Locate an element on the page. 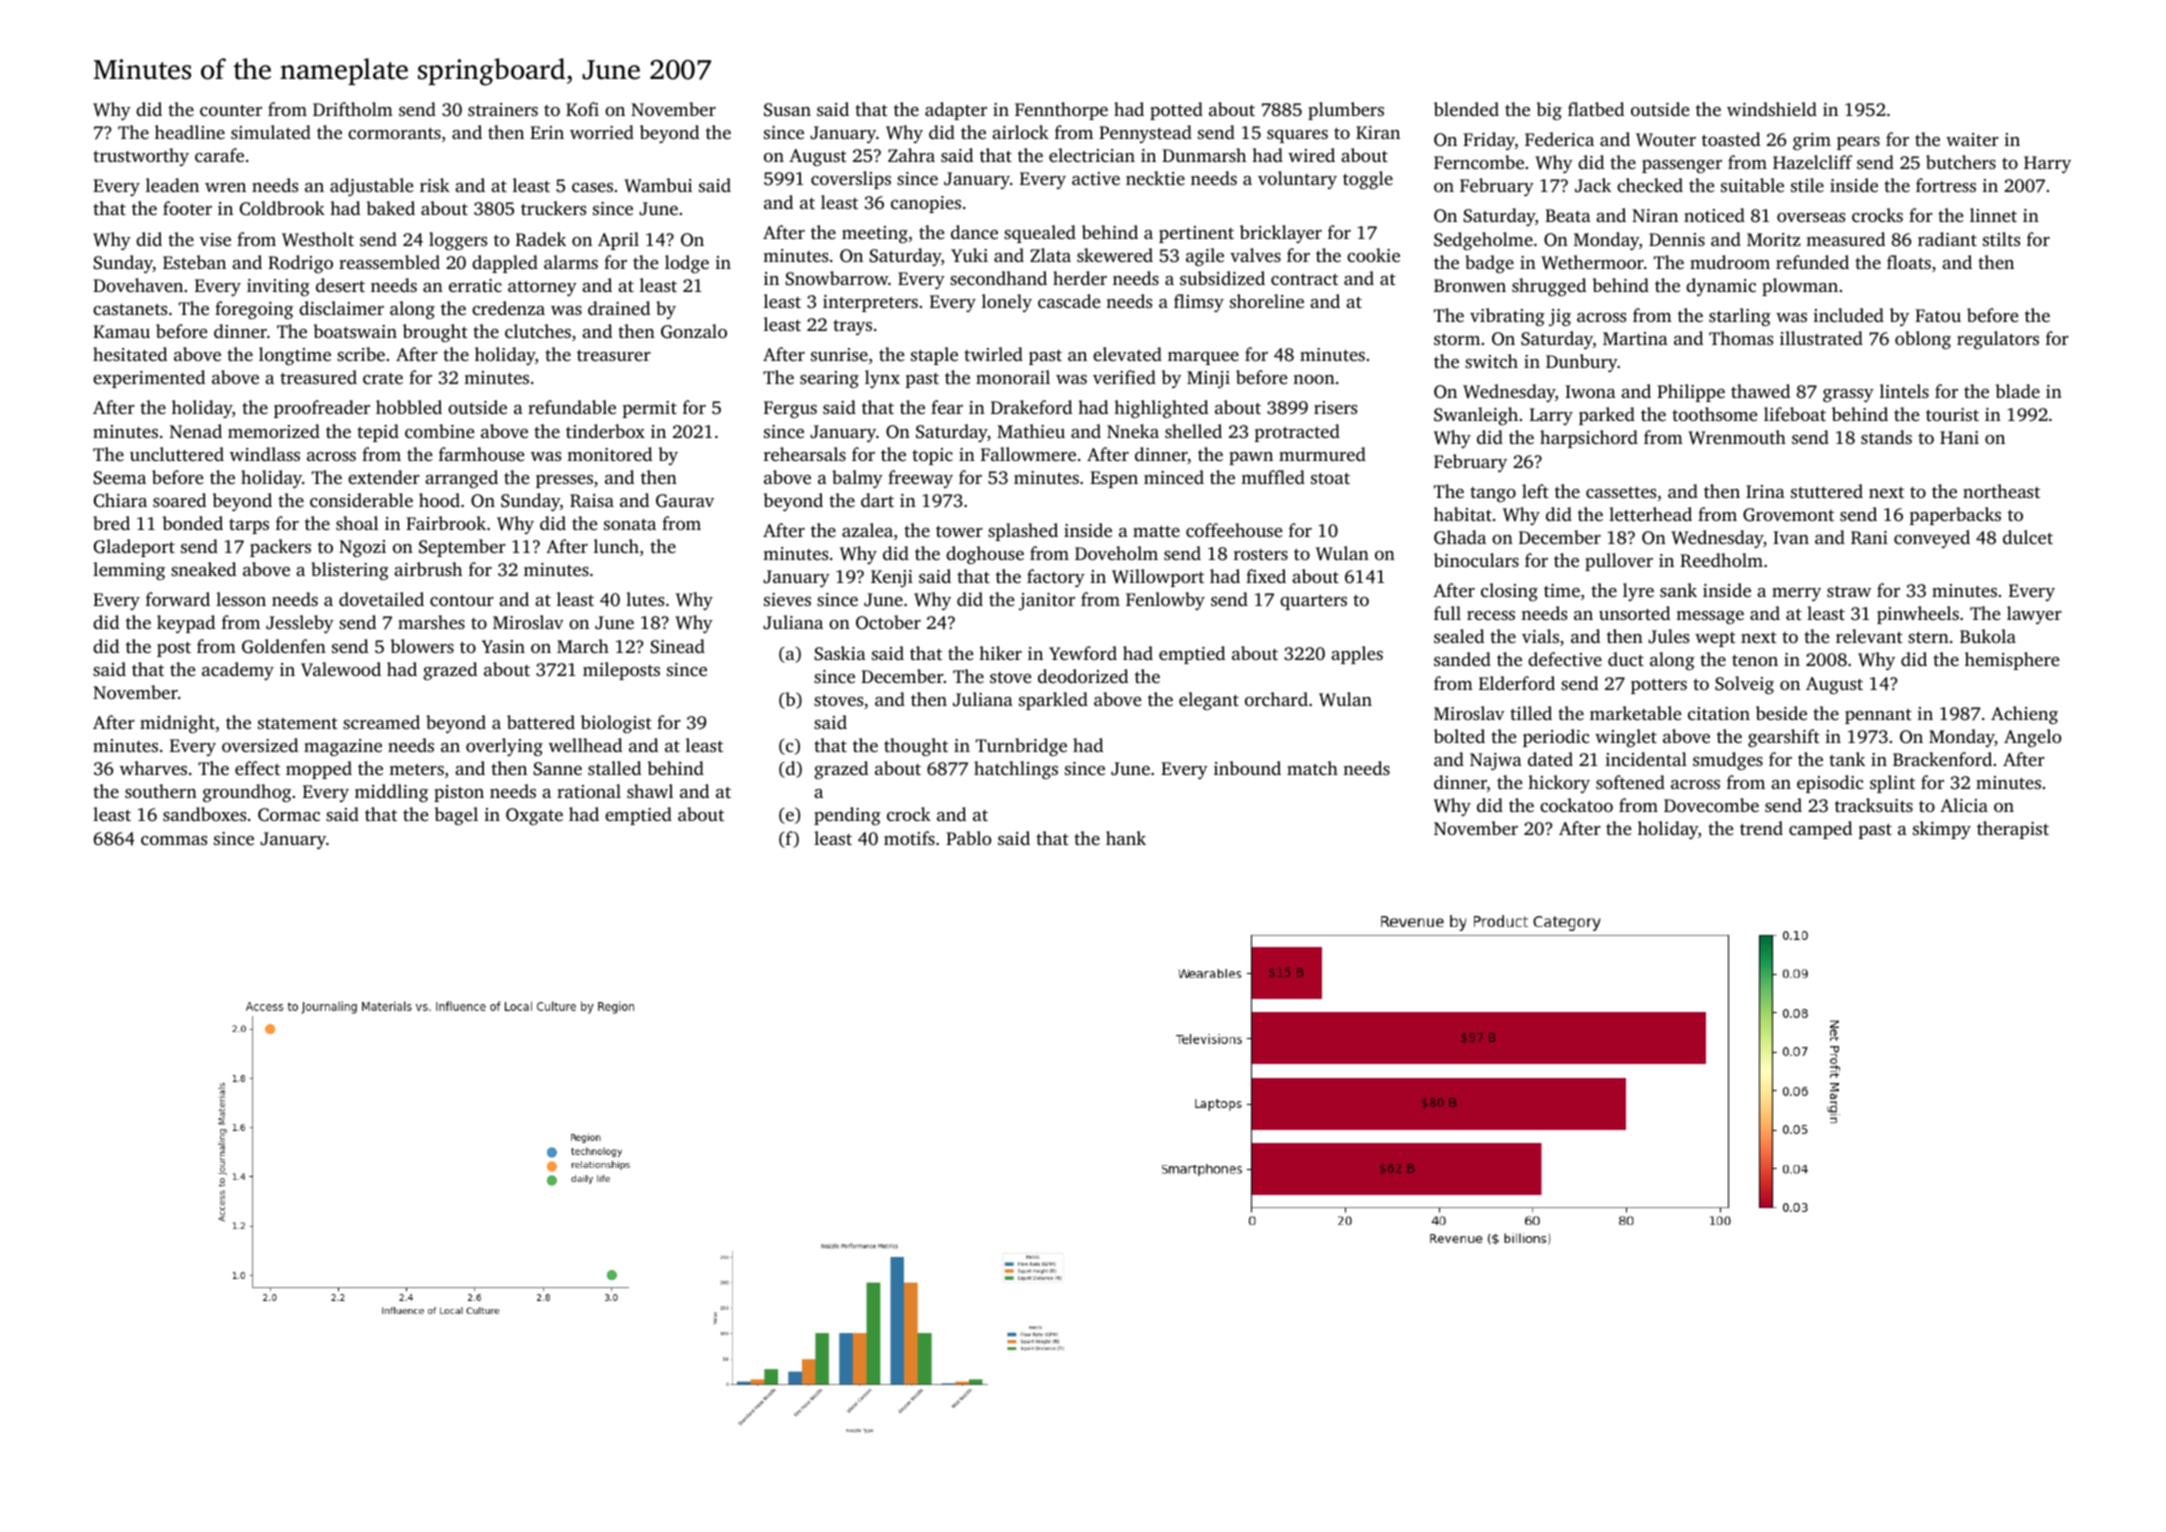 The width and height of the page is (2166, 1532). Oxgate is located at coordinates (534, 816).
